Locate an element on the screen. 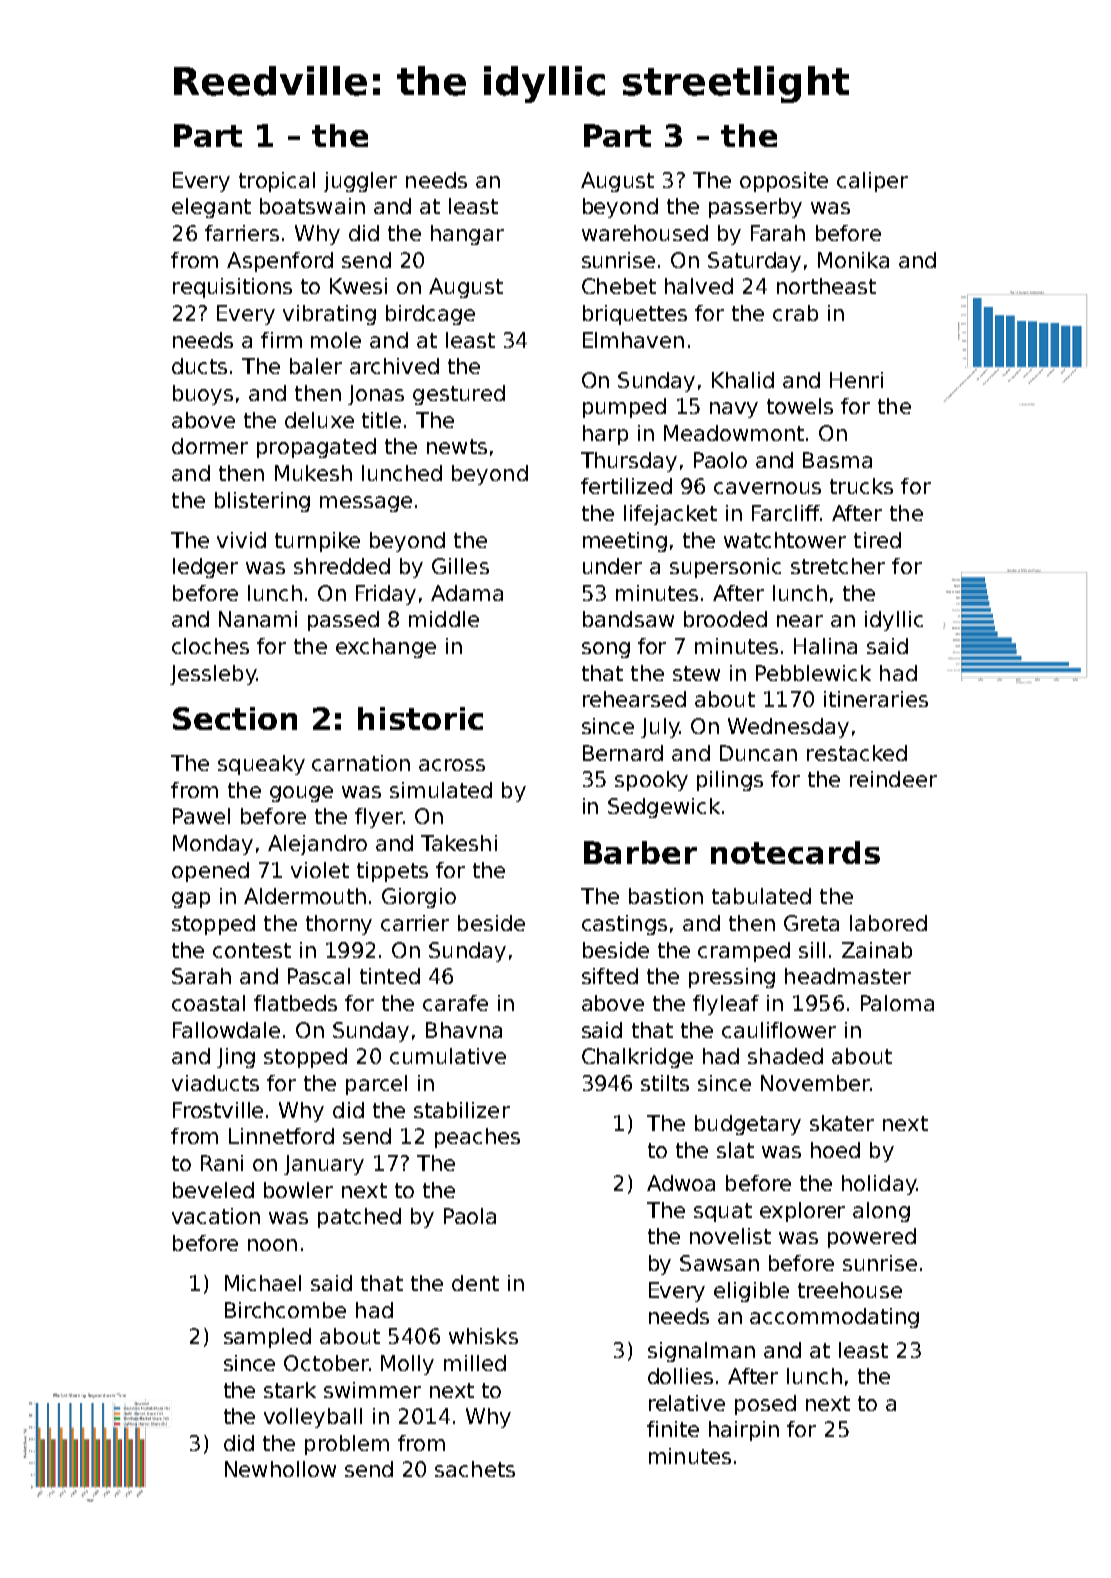 Image resolution: width=1111 pixels, height=1578 pixels. juggler is located at coordinates (360, 182).
